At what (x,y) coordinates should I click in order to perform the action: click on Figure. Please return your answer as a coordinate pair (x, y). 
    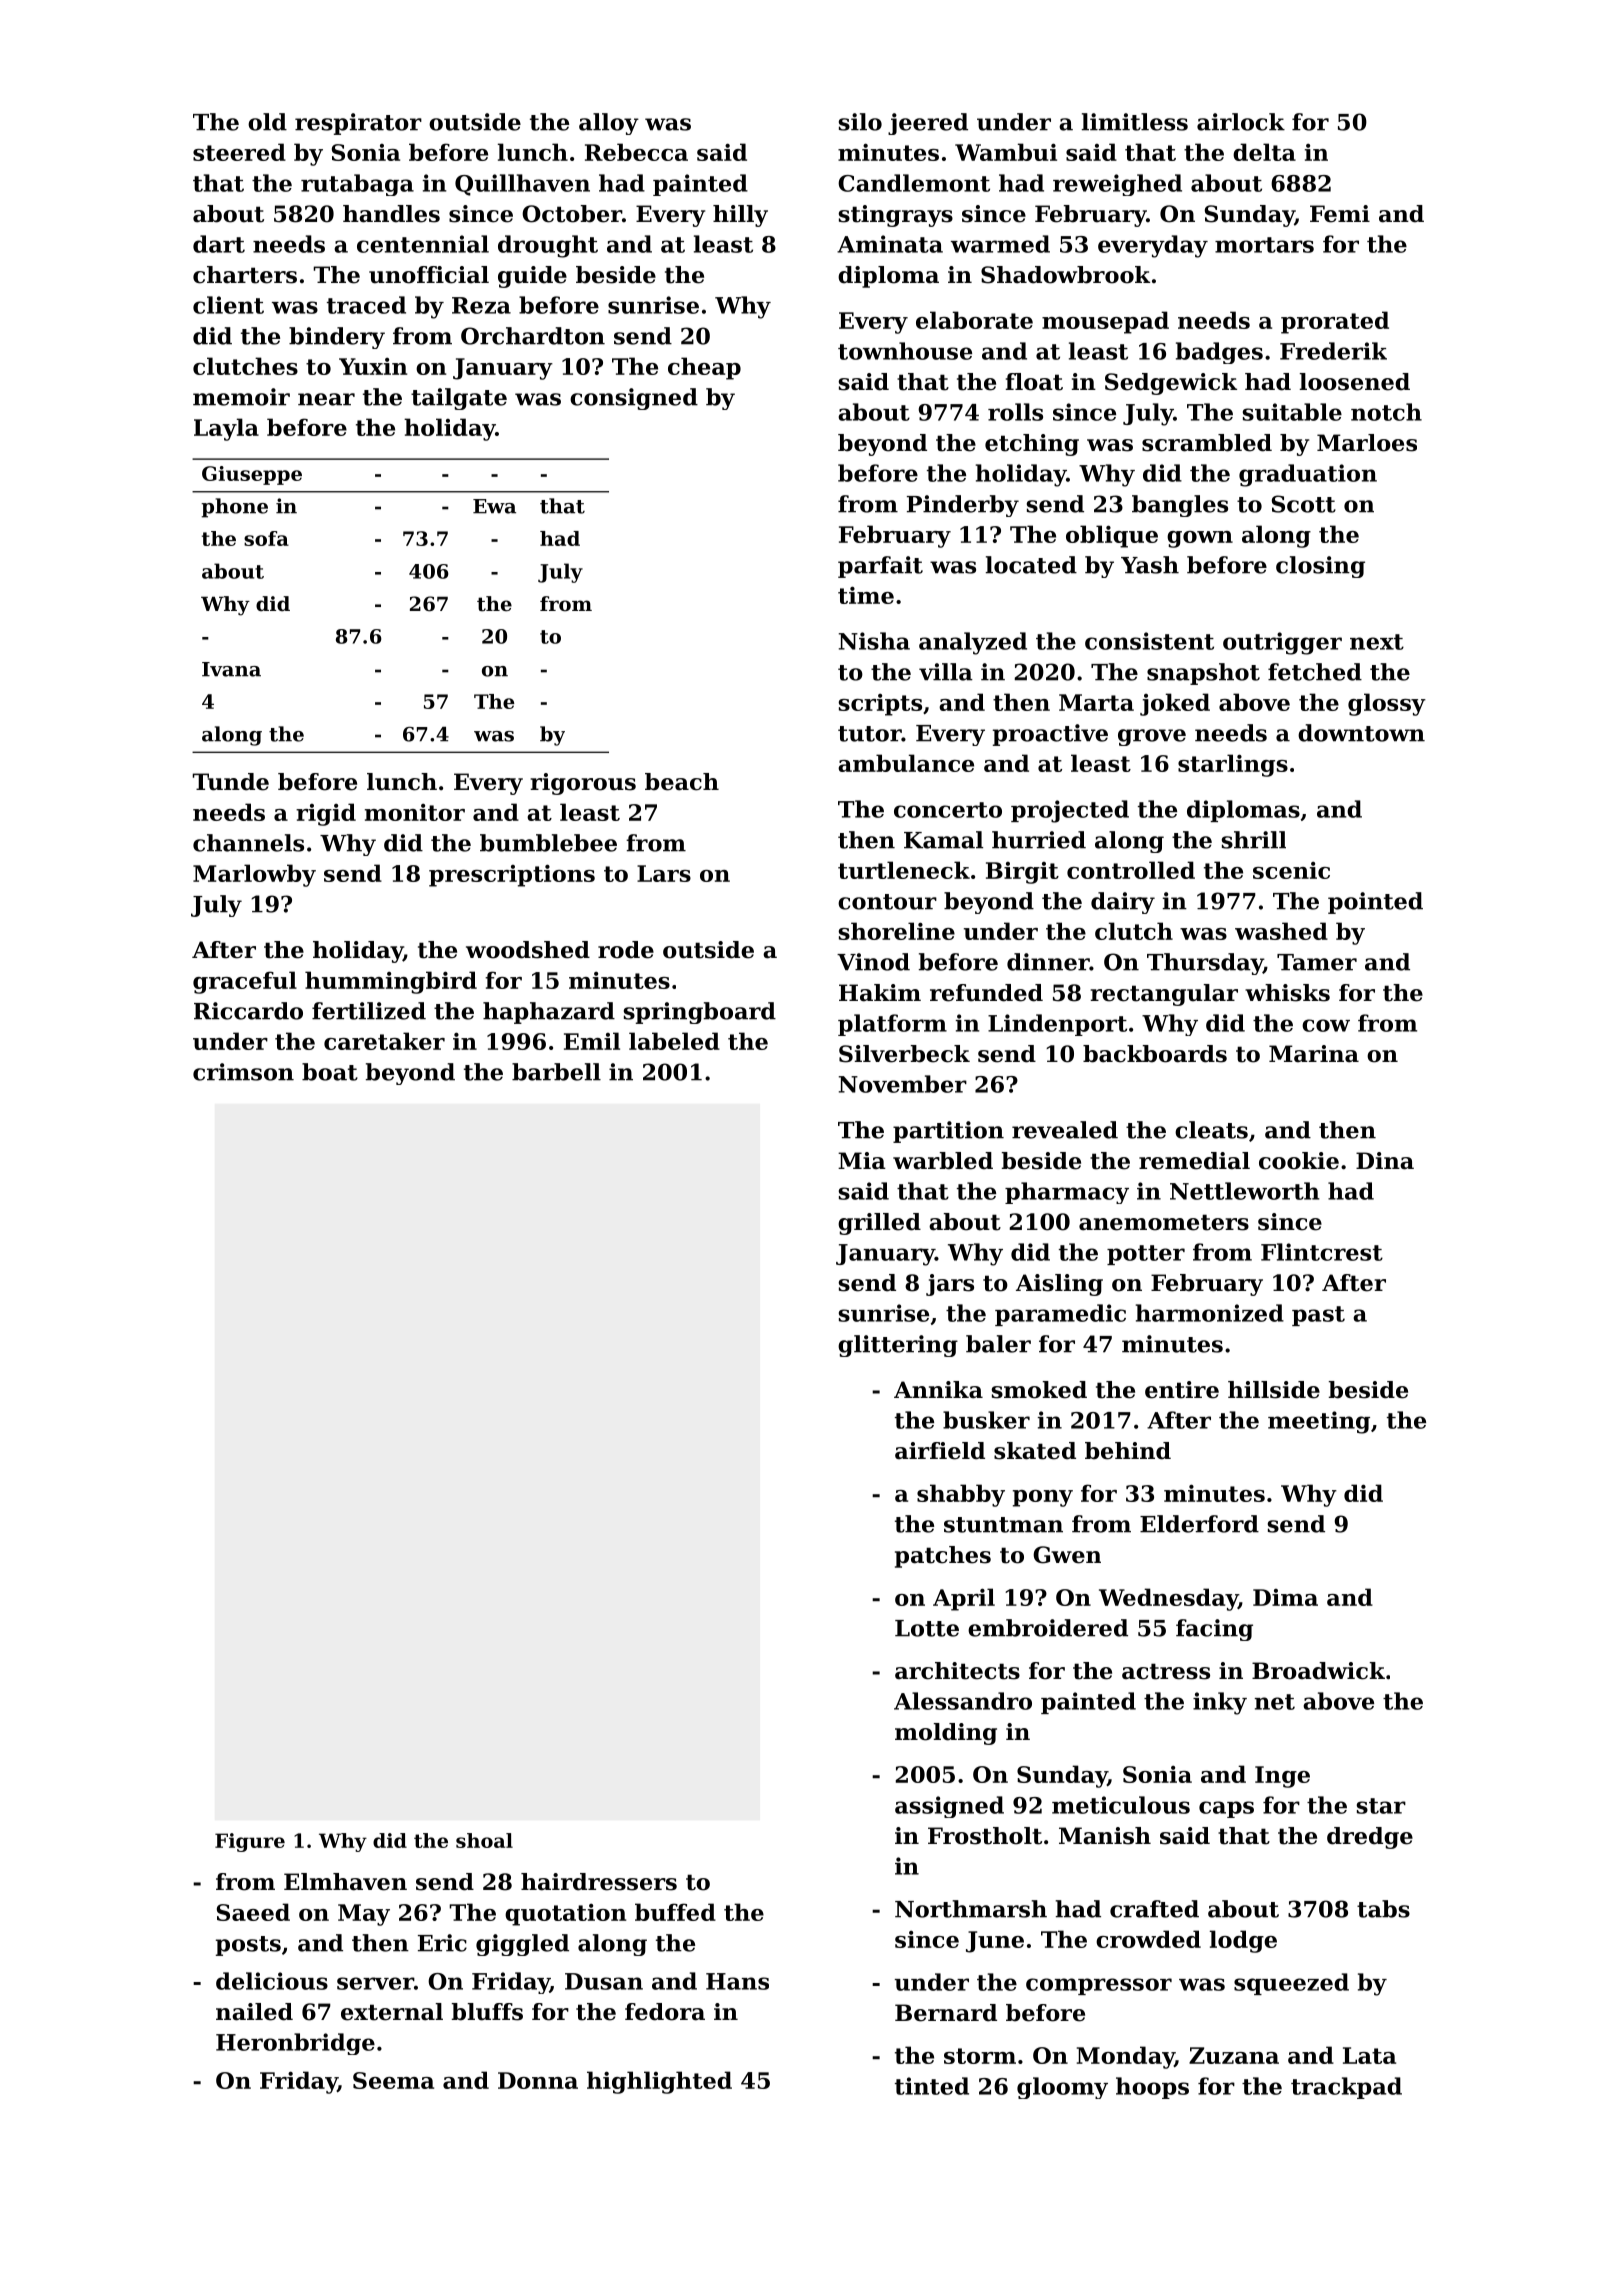
    Looking at the image, I should click on (250, 1842).
